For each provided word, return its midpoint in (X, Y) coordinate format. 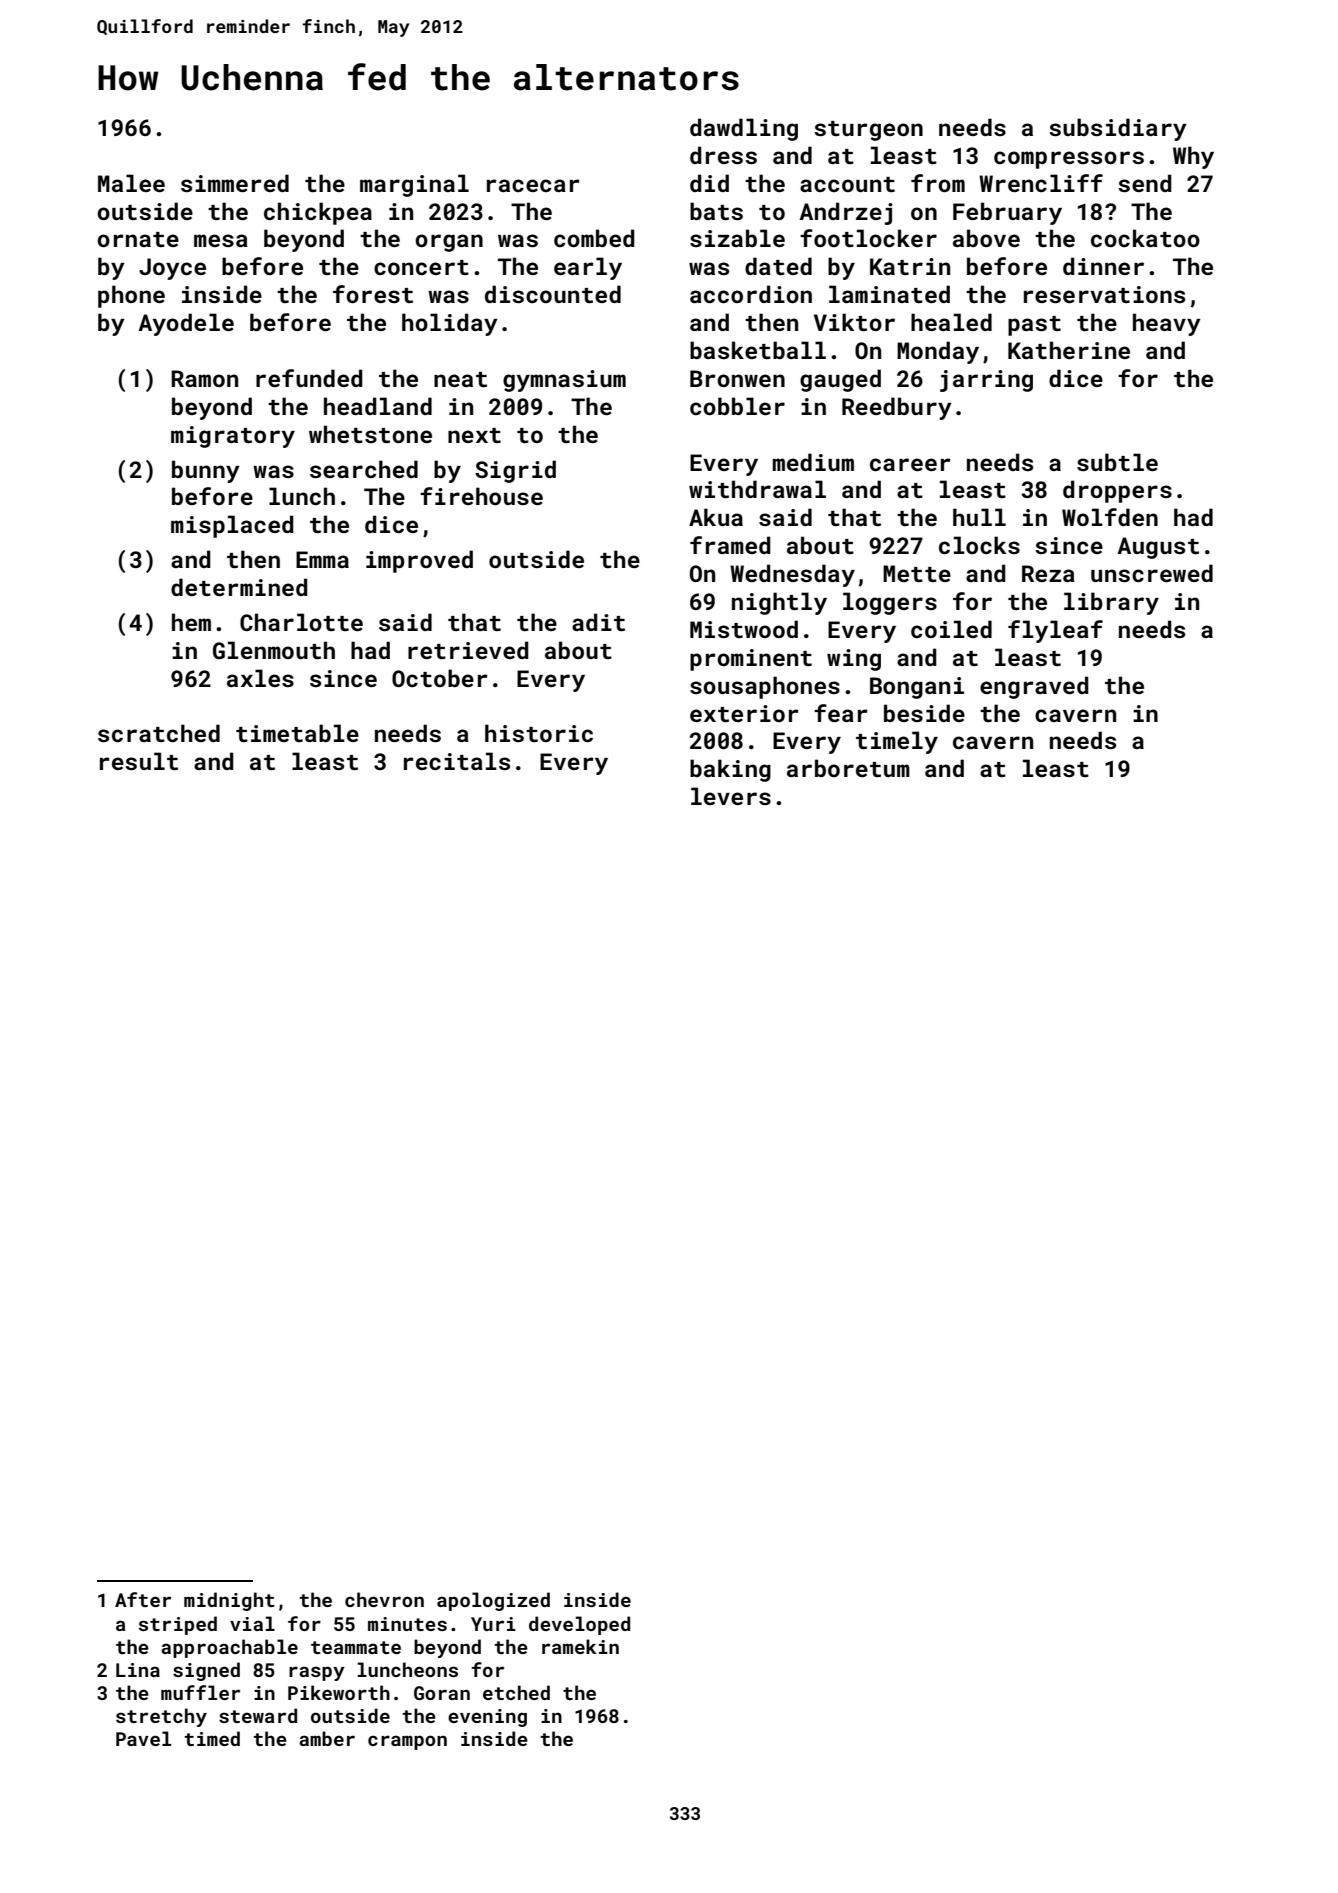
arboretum (848, 768)
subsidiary (1118, 129)
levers (731, 796)
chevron (384, 1599)
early (588, 268)
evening (487, 1718)
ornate (138, 239)
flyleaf (1055, 631)
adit (598, 622)
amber (327, 1738)
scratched (159, 733)
